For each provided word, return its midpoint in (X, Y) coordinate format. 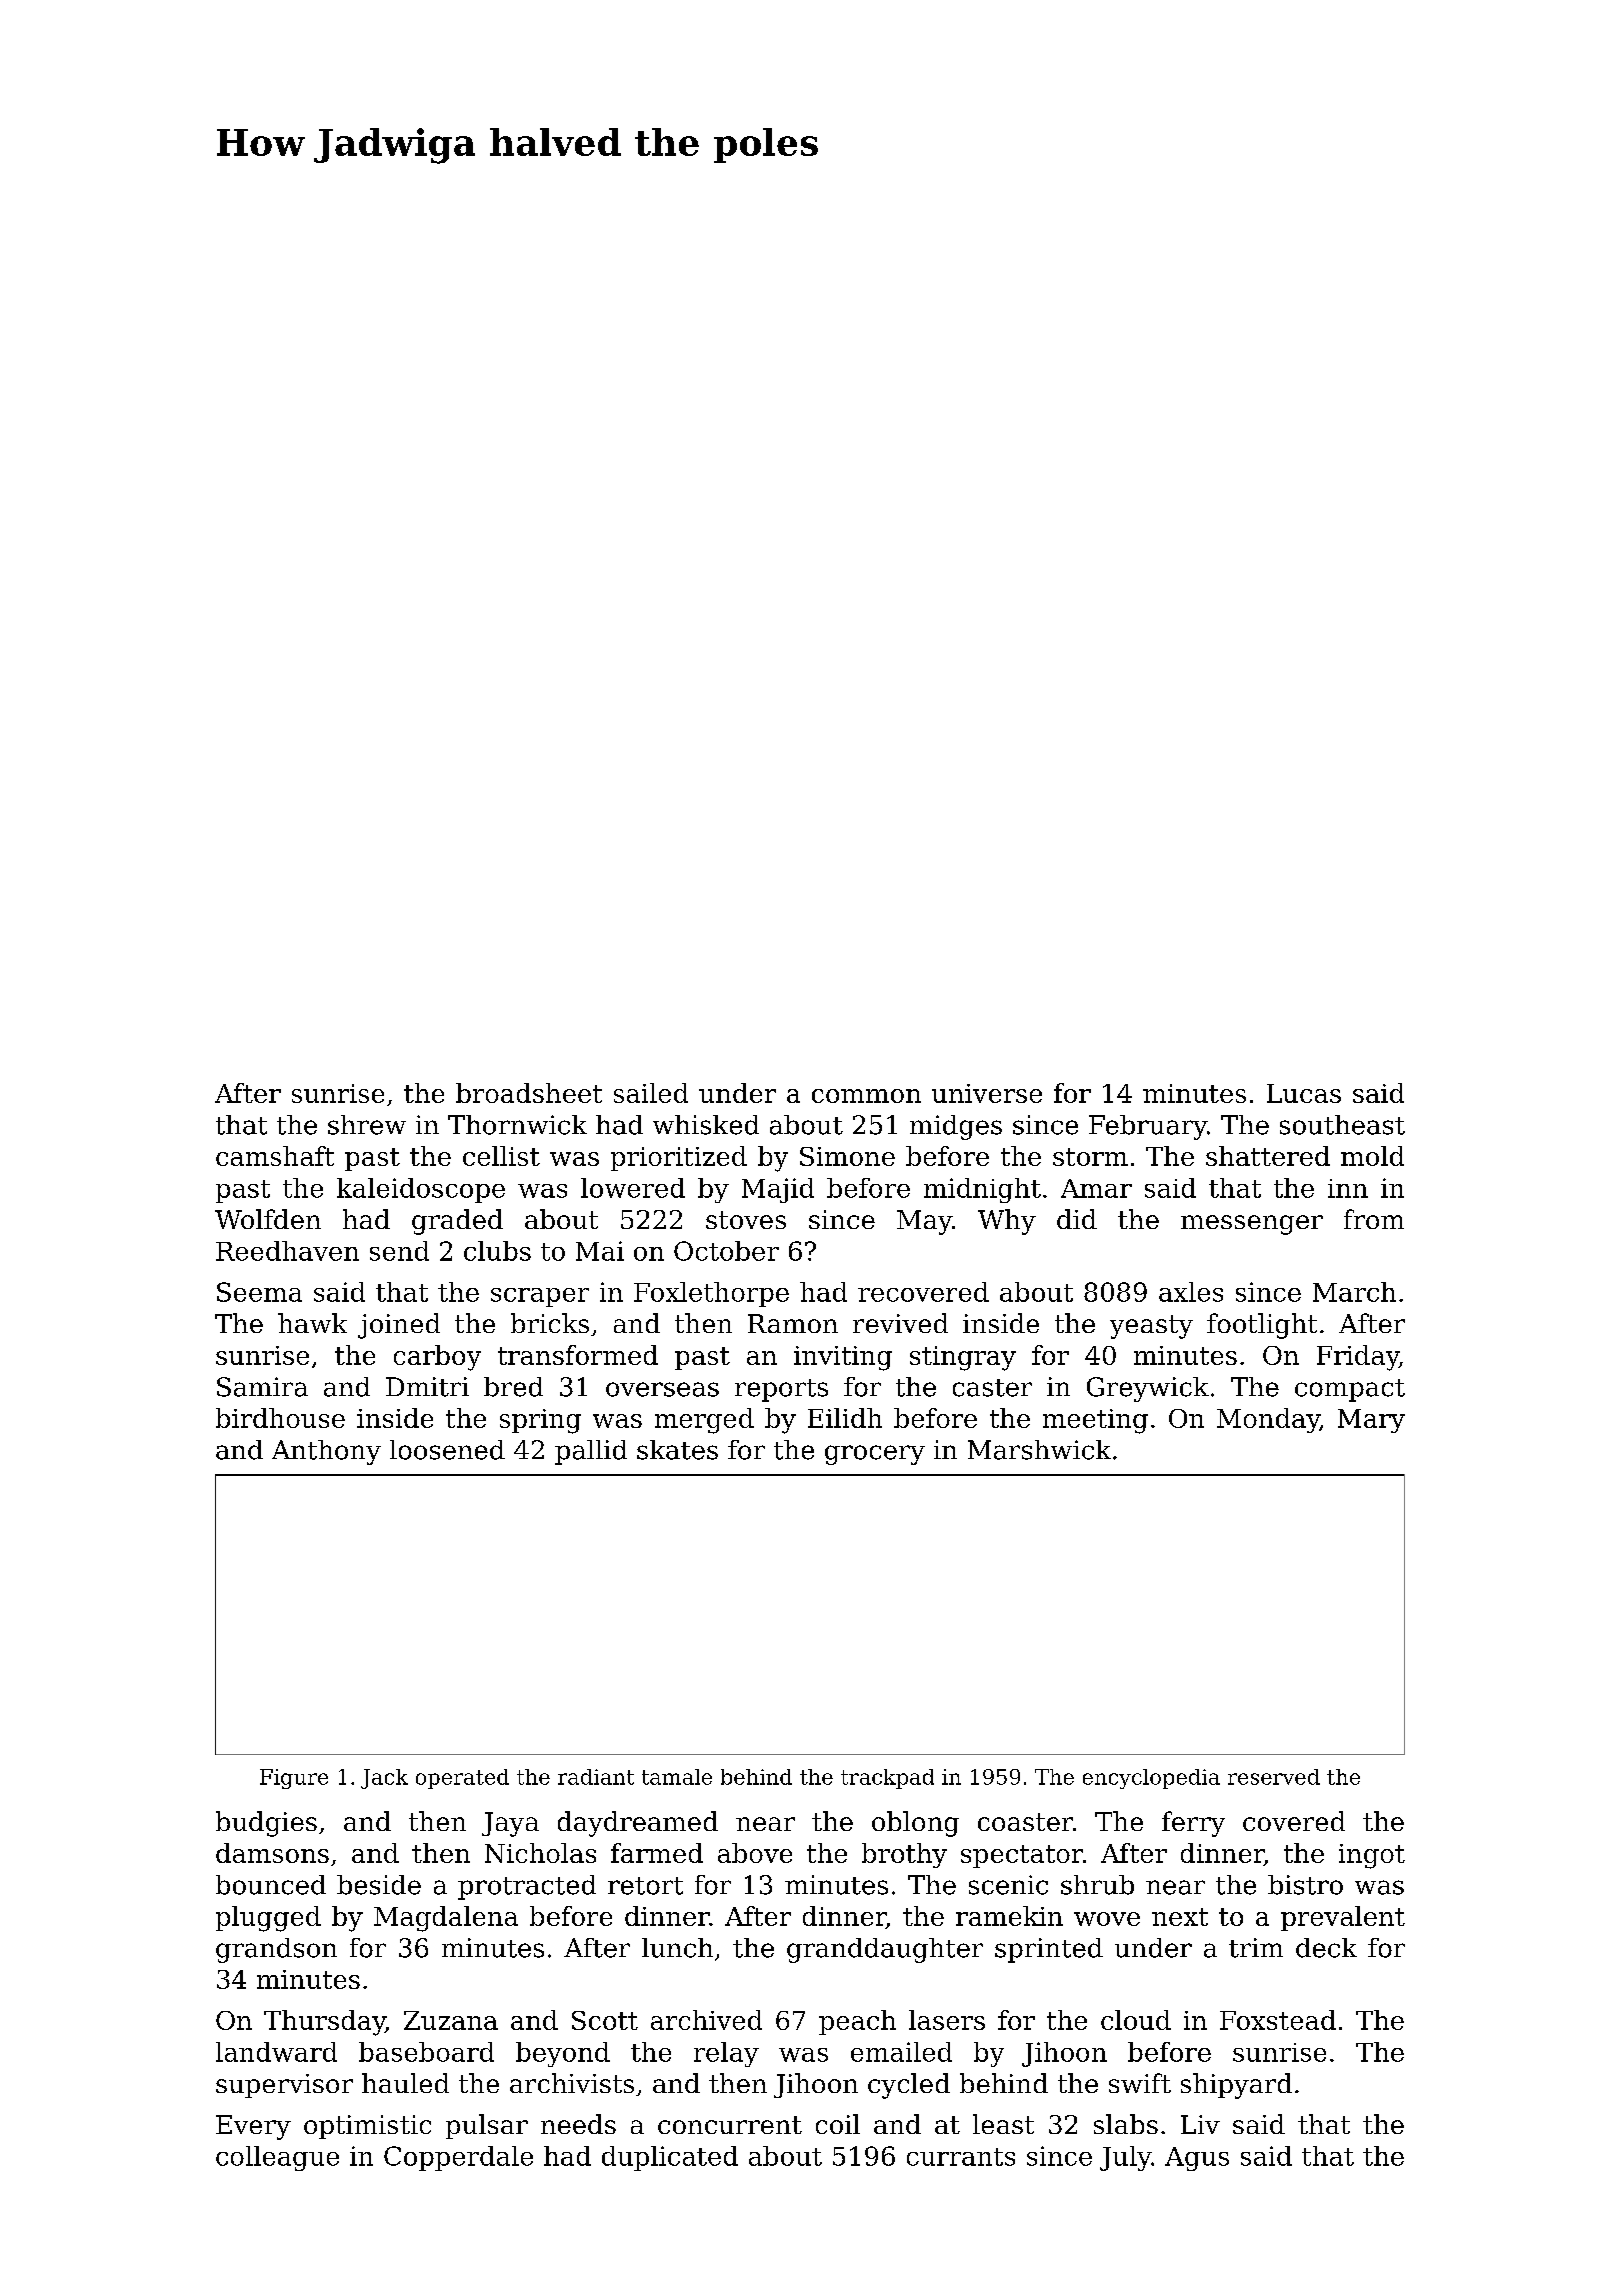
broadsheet (529, 1093)
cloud (1136, 2020)
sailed (651, 1093)
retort (645, 1886)
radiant (596, 1777)
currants (961, 2157)
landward (276, 2052)
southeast (1342, 1125)
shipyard (1236, 2086)
